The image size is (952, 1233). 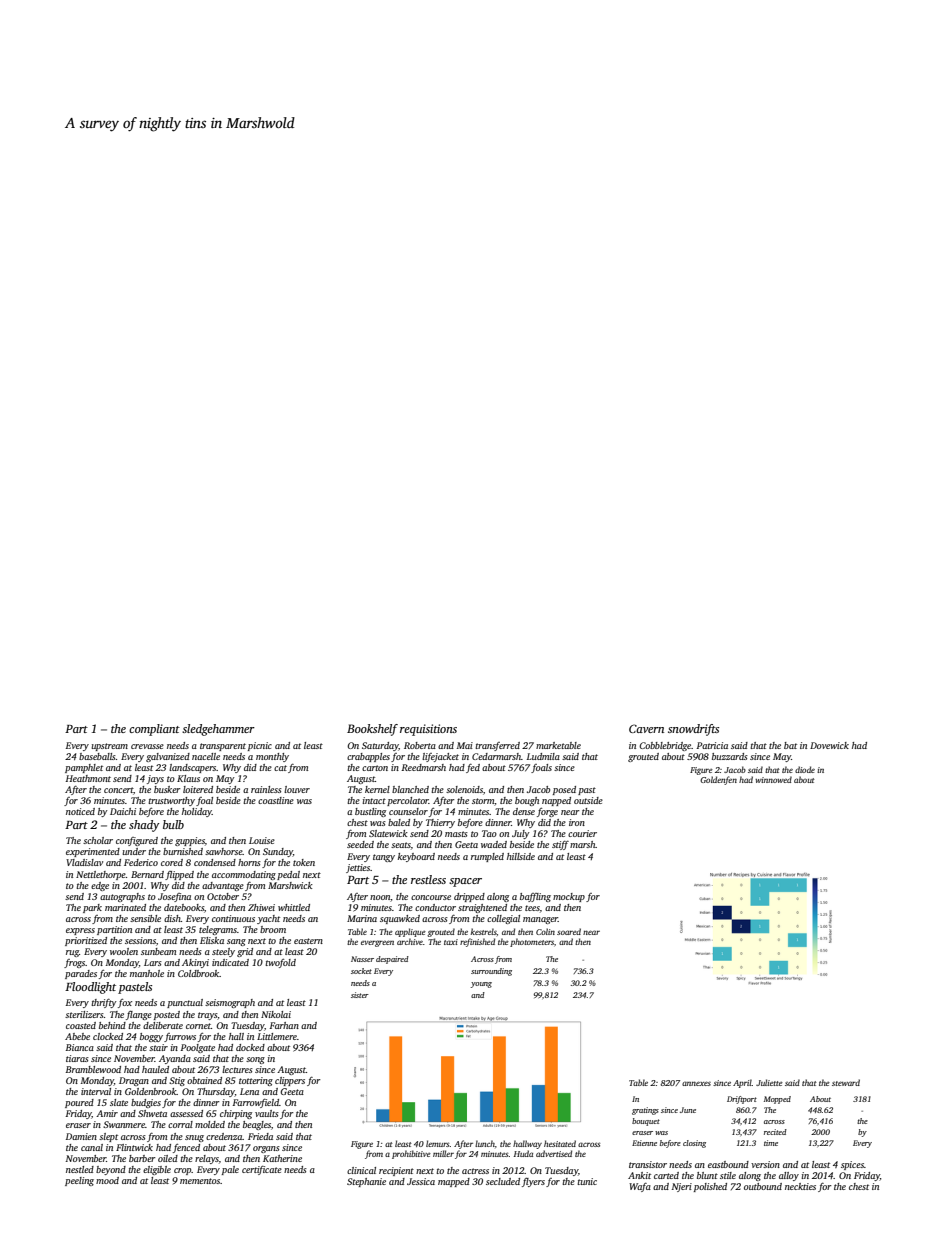 What do you see at coordinates (769, 1082) in the document?
I see `Juliette` at bounding box center [769, 1082].
